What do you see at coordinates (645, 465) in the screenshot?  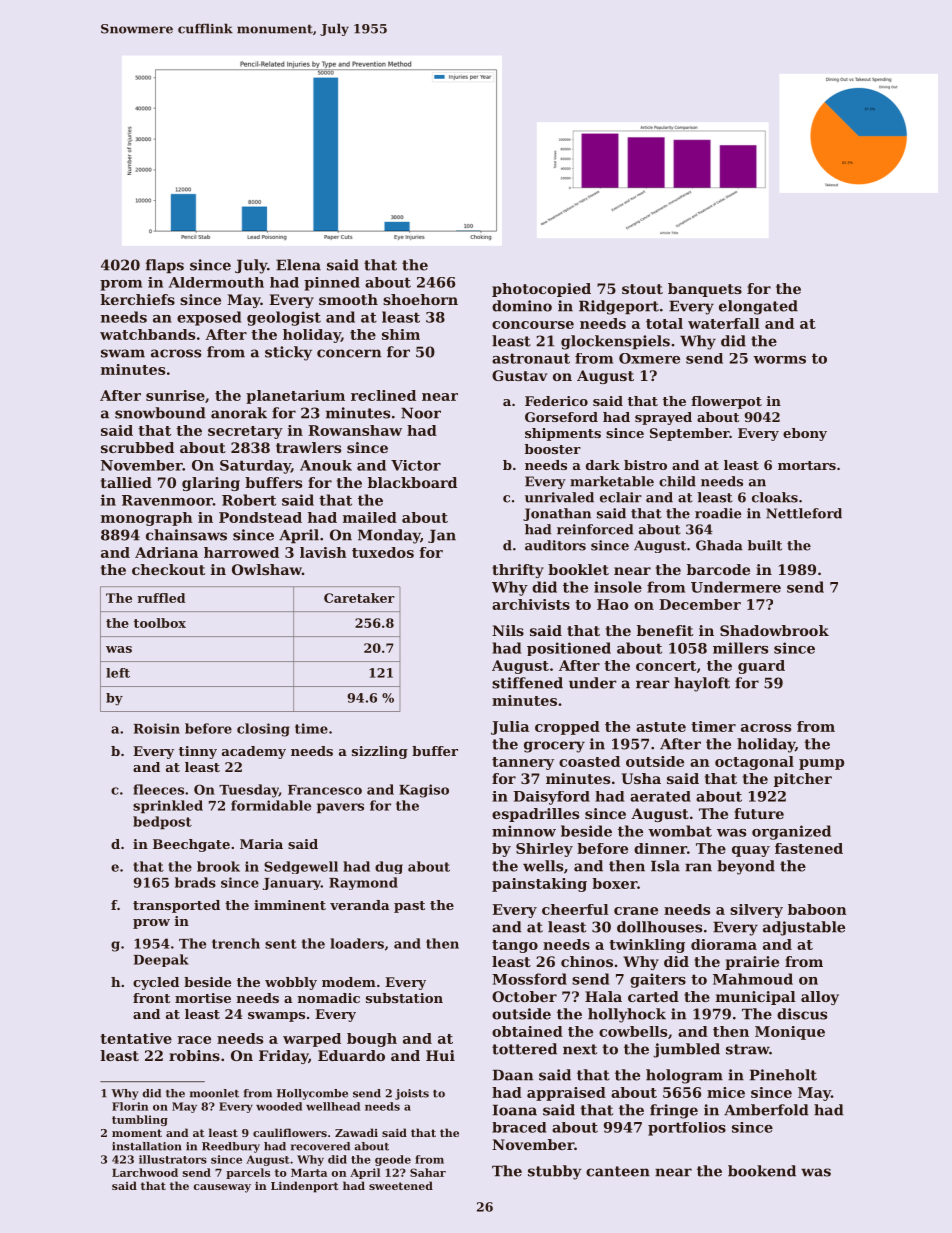 I see `bistro` at bounding box center [645, 465].
